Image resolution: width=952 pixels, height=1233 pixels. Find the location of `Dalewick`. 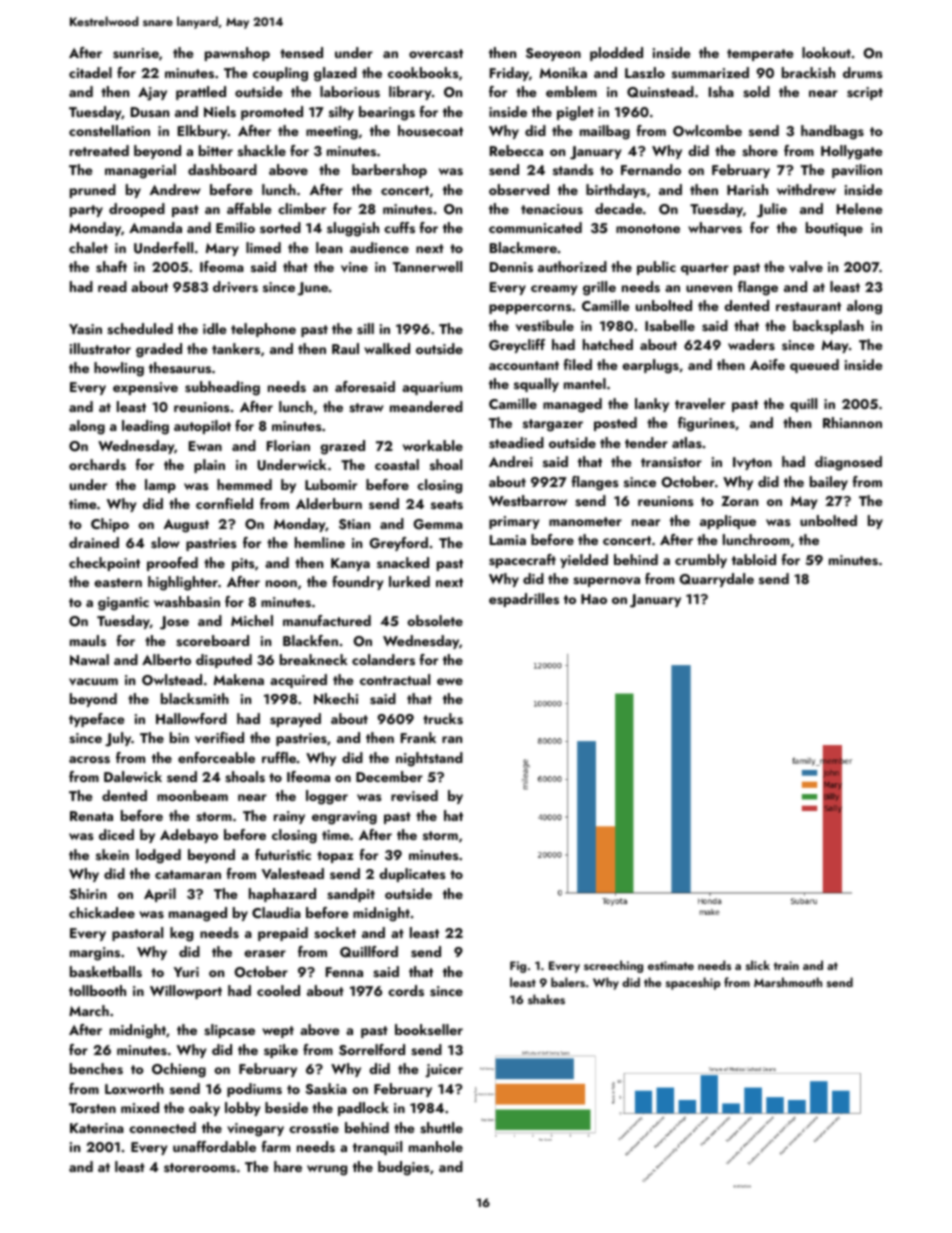

Dalewick is located at coordinates (133, 776).
